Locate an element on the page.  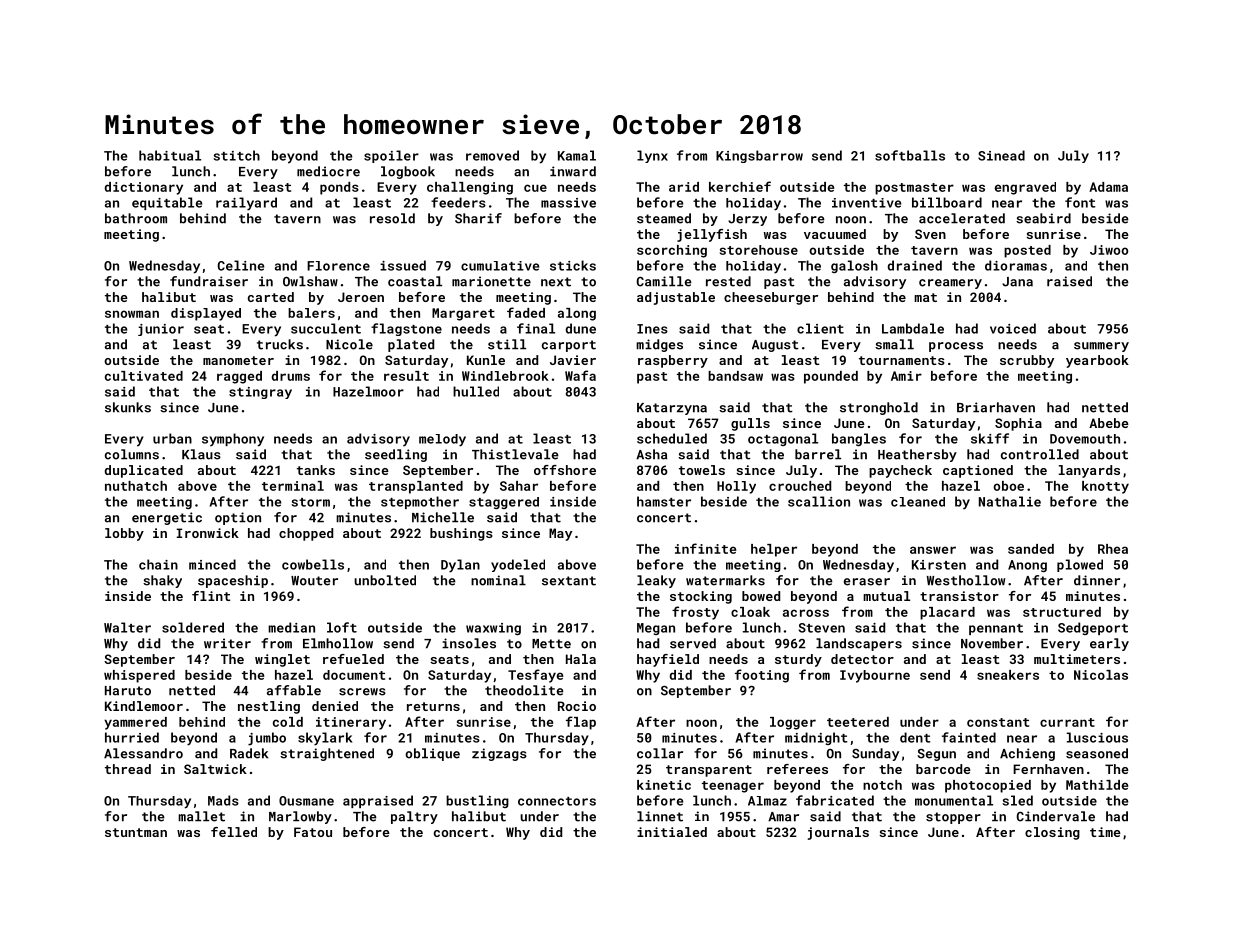
paycheck is located at coordinates (900, 471).
